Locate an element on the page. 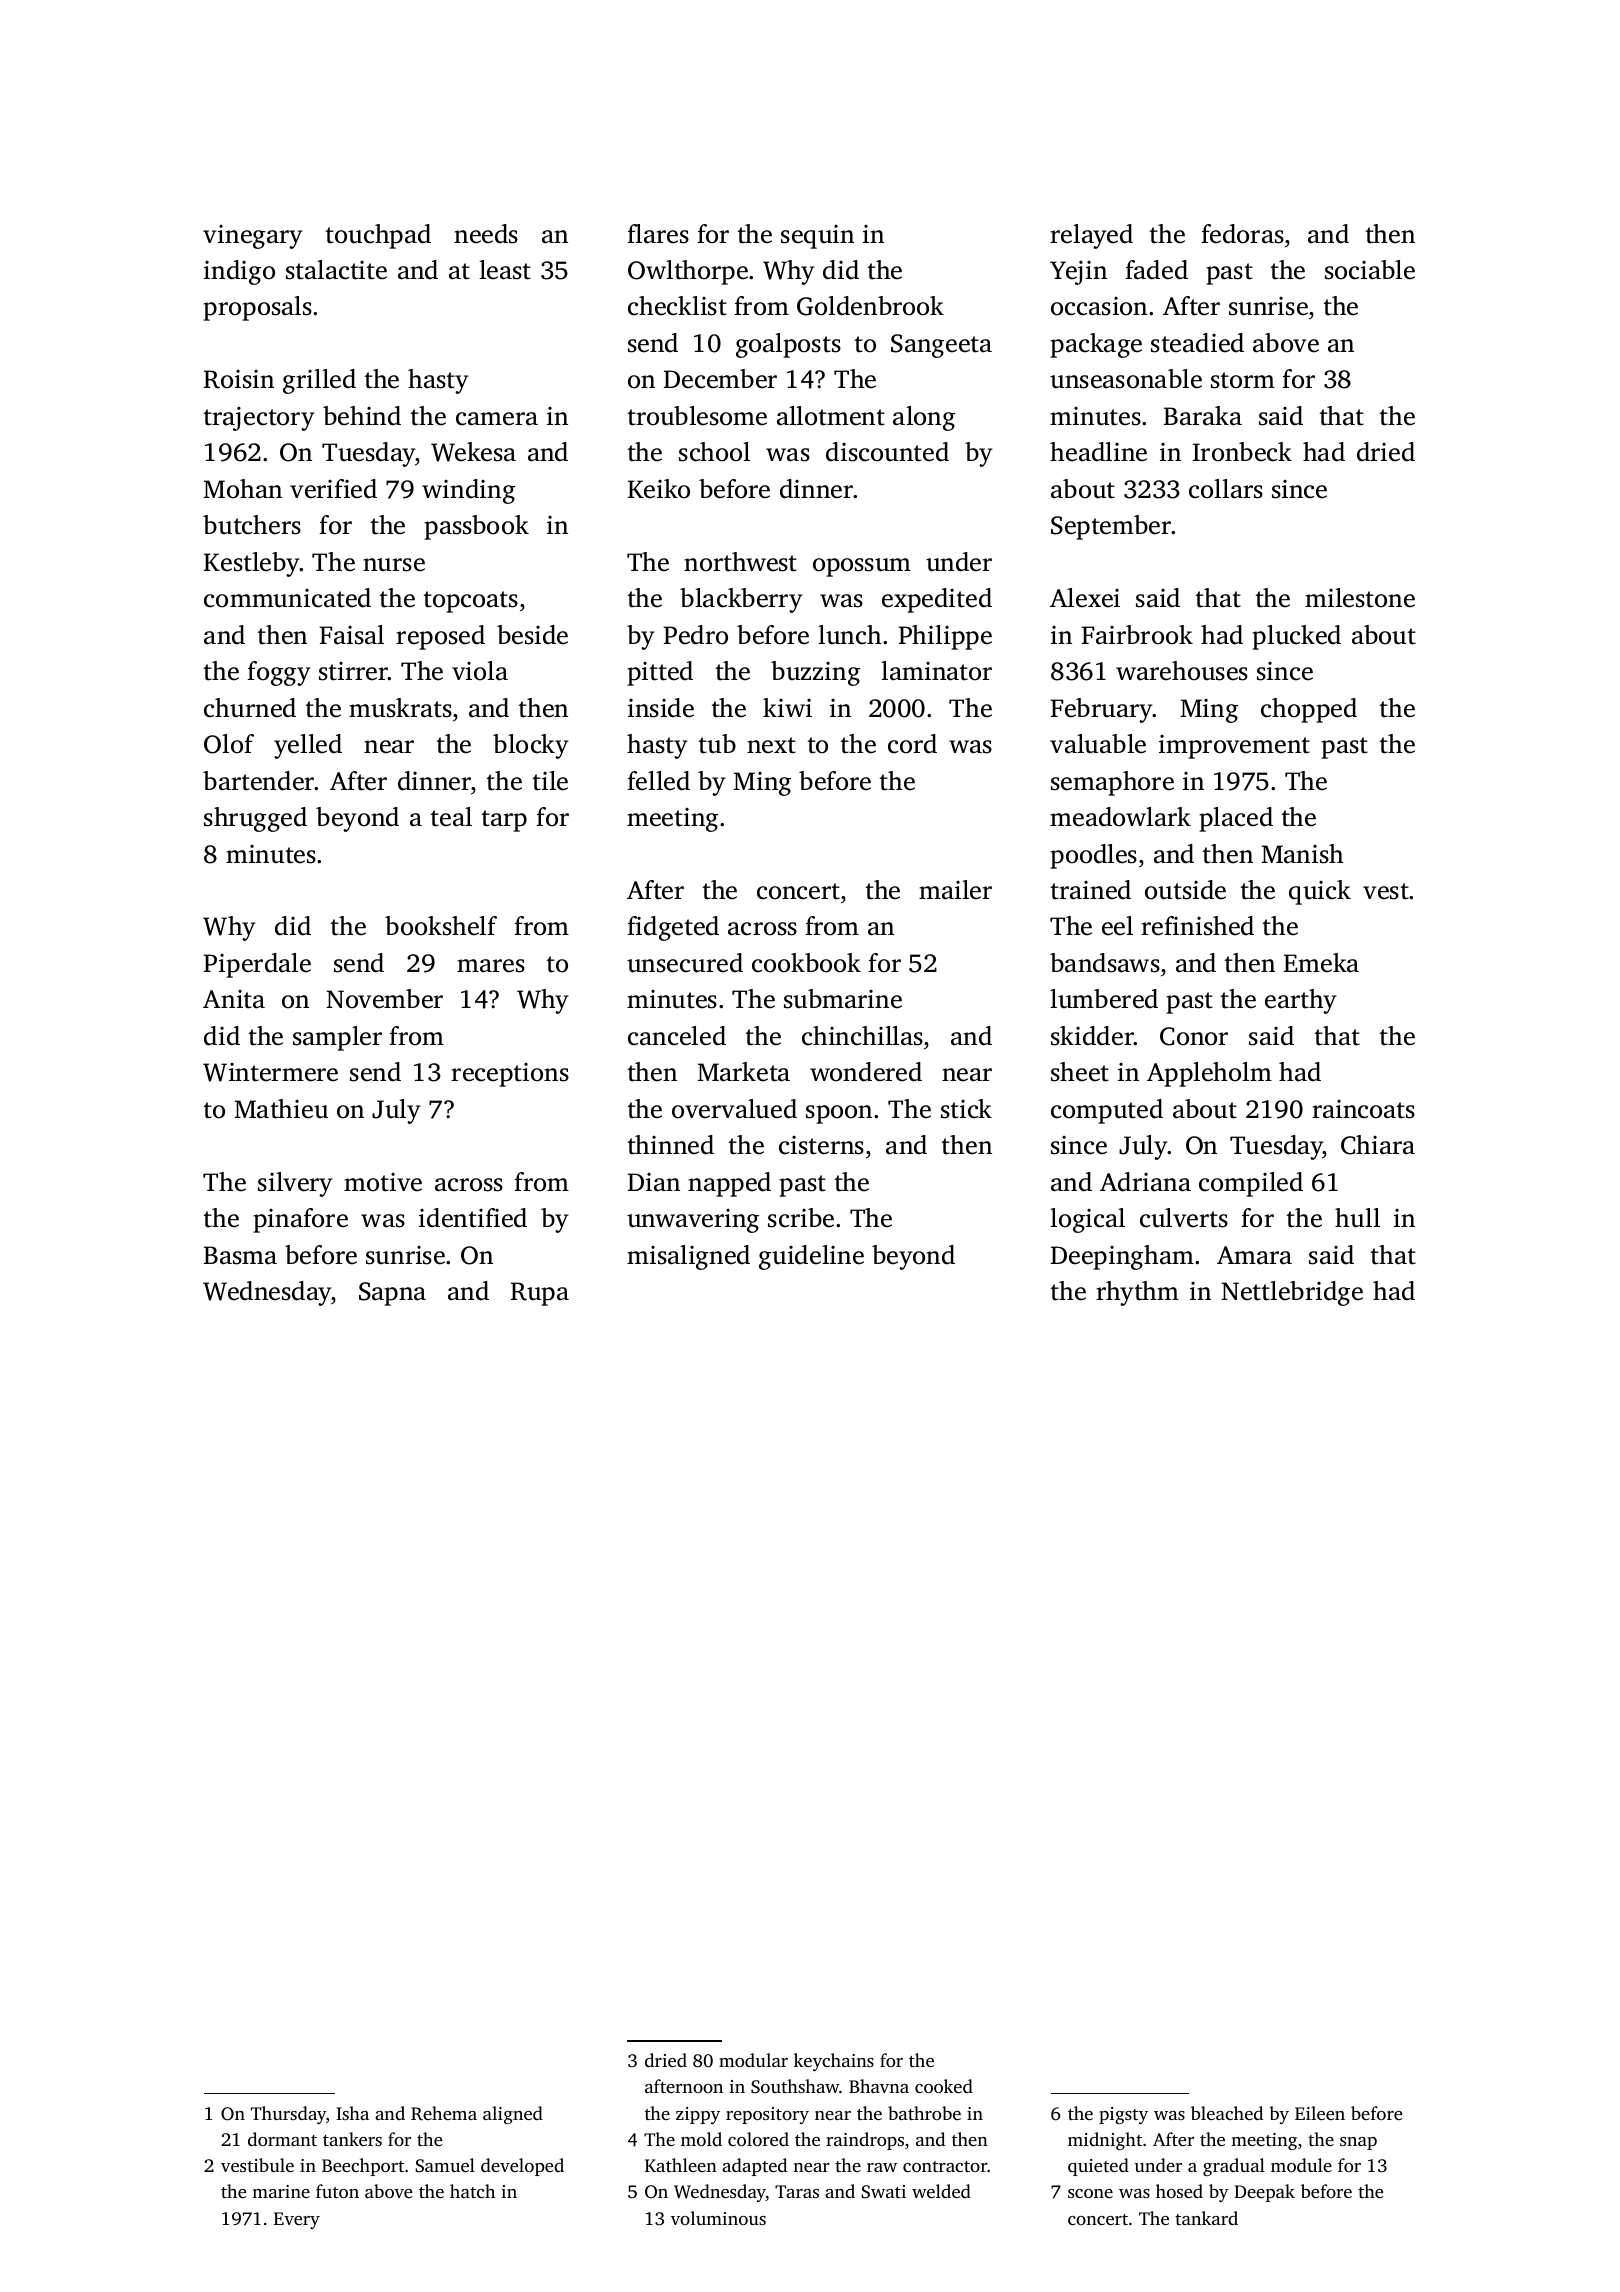 The height and width of the document is (2292, 1620). November is located at coordinates (384, 999).
